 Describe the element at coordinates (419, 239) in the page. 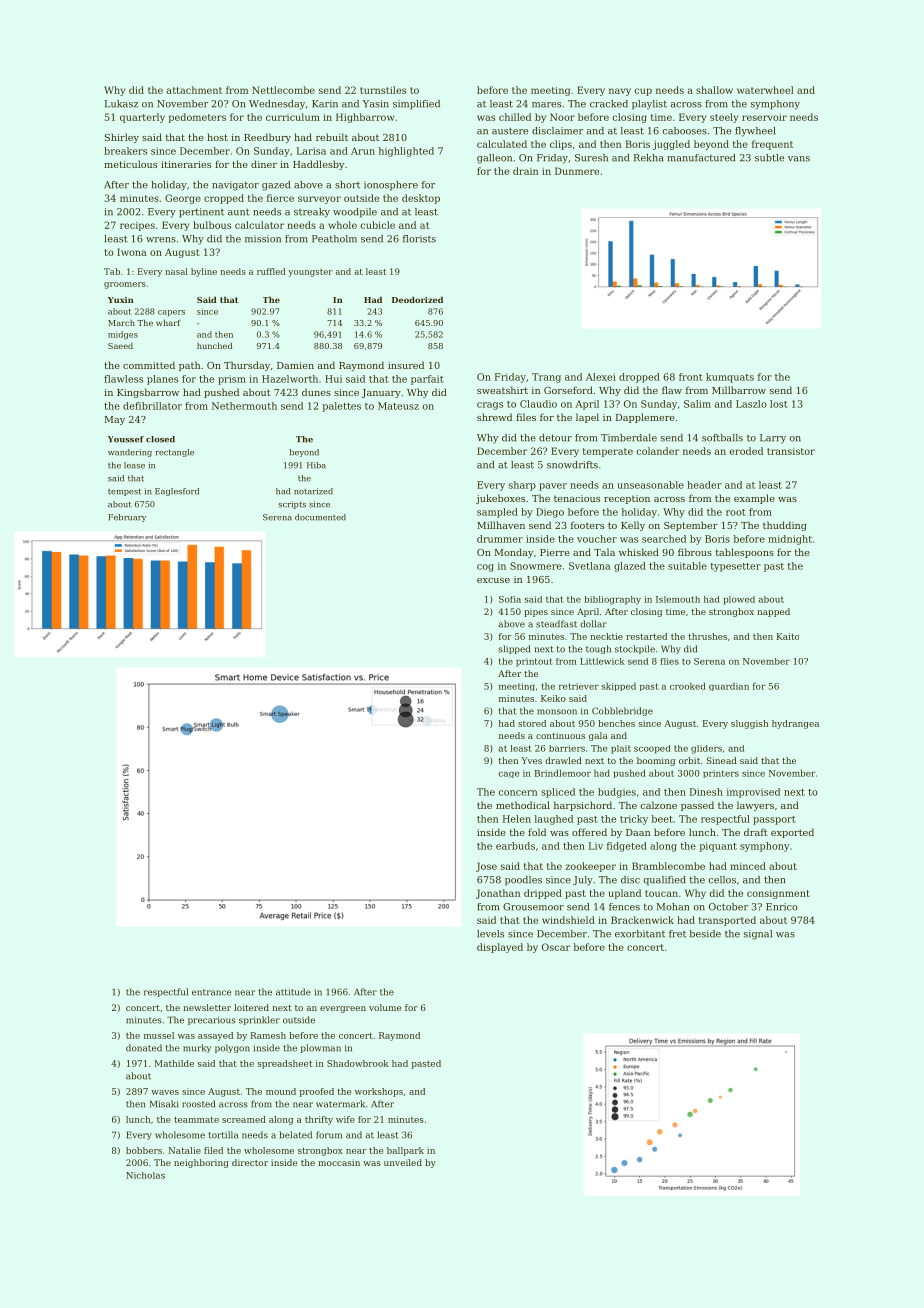

I see `florists` at that location.
